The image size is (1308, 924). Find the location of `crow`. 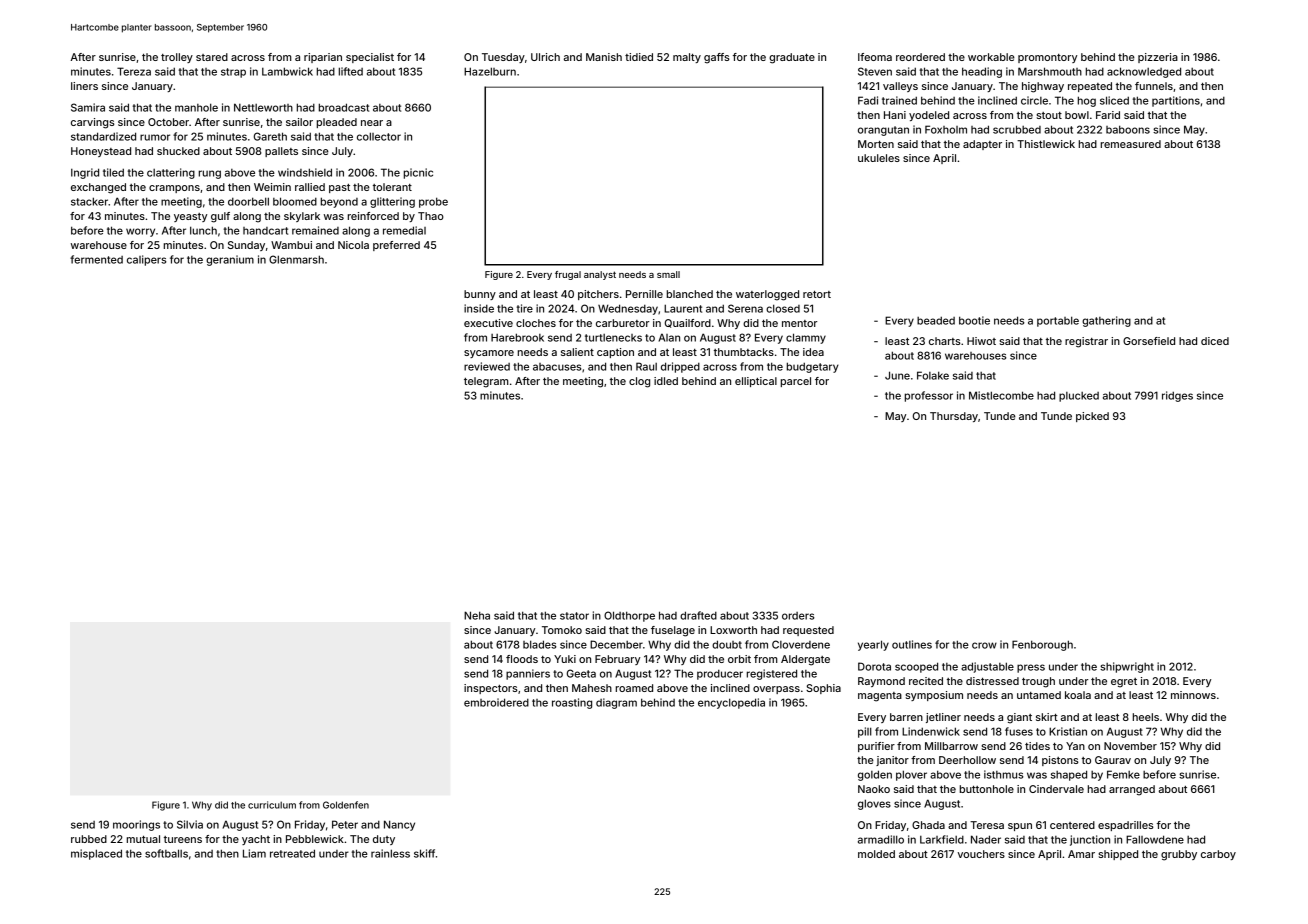

crow is located at coordinates (984, 645).
